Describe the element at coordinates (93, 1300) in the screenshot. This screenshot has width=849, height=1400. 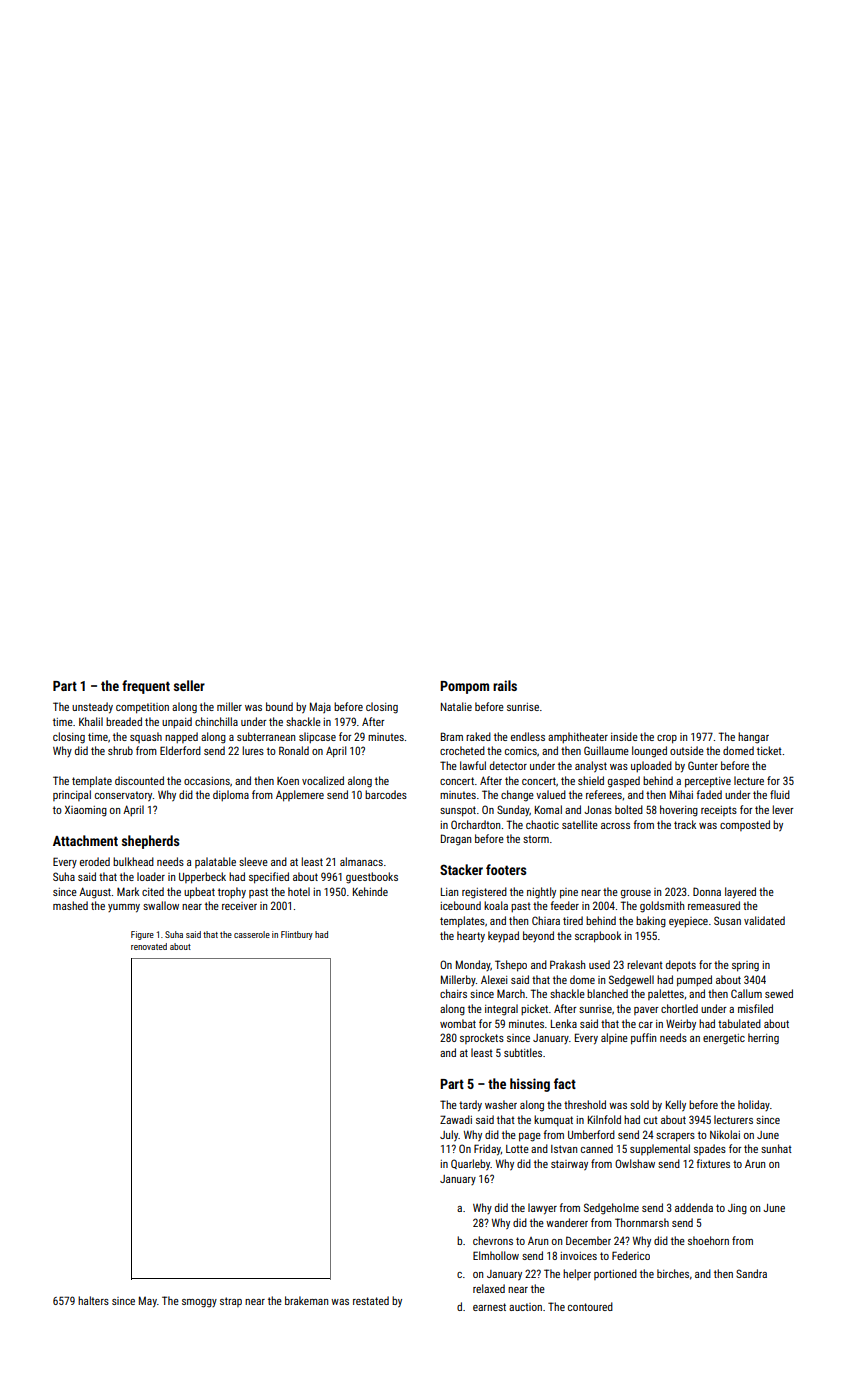
I see `halters` at that location.
